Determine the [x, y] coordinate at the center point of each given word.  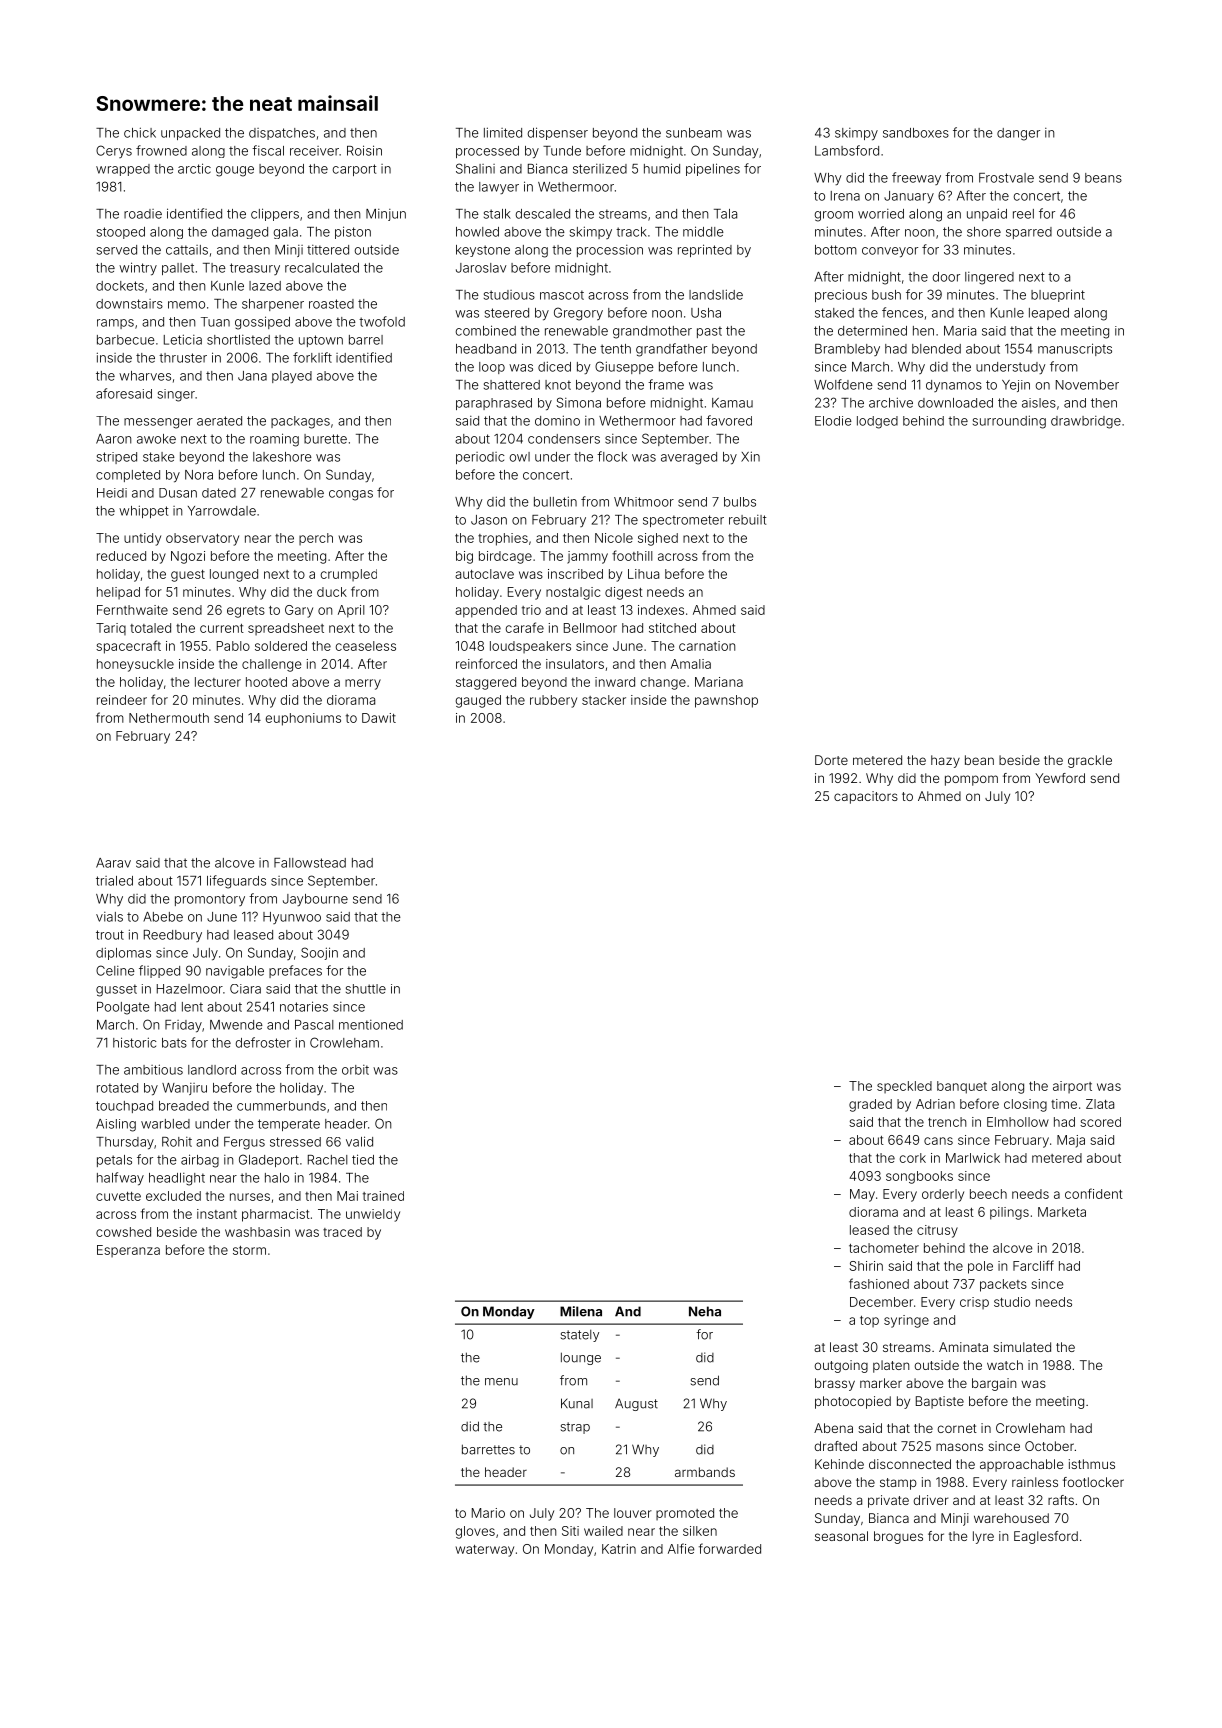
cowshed [123, 1232]
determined [872, 331]
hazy [945, 761]
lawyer [499, 188]
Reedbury [173, 936]
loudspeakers [530, 647]
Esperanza [128, 1251]
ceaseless [366, 646]
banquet [962, 1087]
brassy [835, 1384]
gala [286, 233]
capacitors [866, 797]
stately [580, 1336]
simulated [1022, 1347]
